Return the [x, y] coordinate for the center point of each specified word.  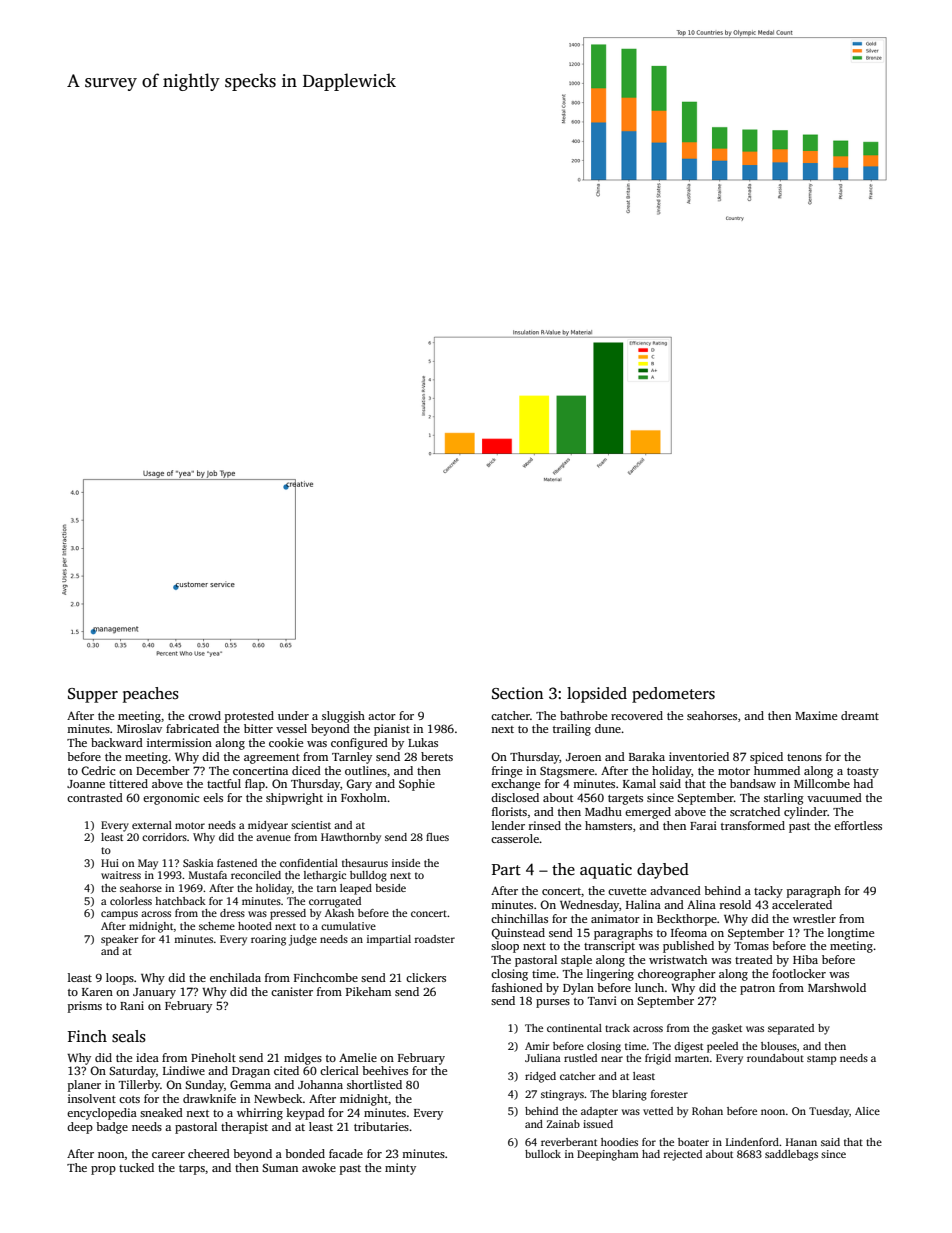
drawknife [209, 1098]
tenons [804, 757]
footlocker [799, 973]
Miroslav [139, 728]
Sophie [417, 785]
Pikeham [368, 991]
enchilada [235, 977]
